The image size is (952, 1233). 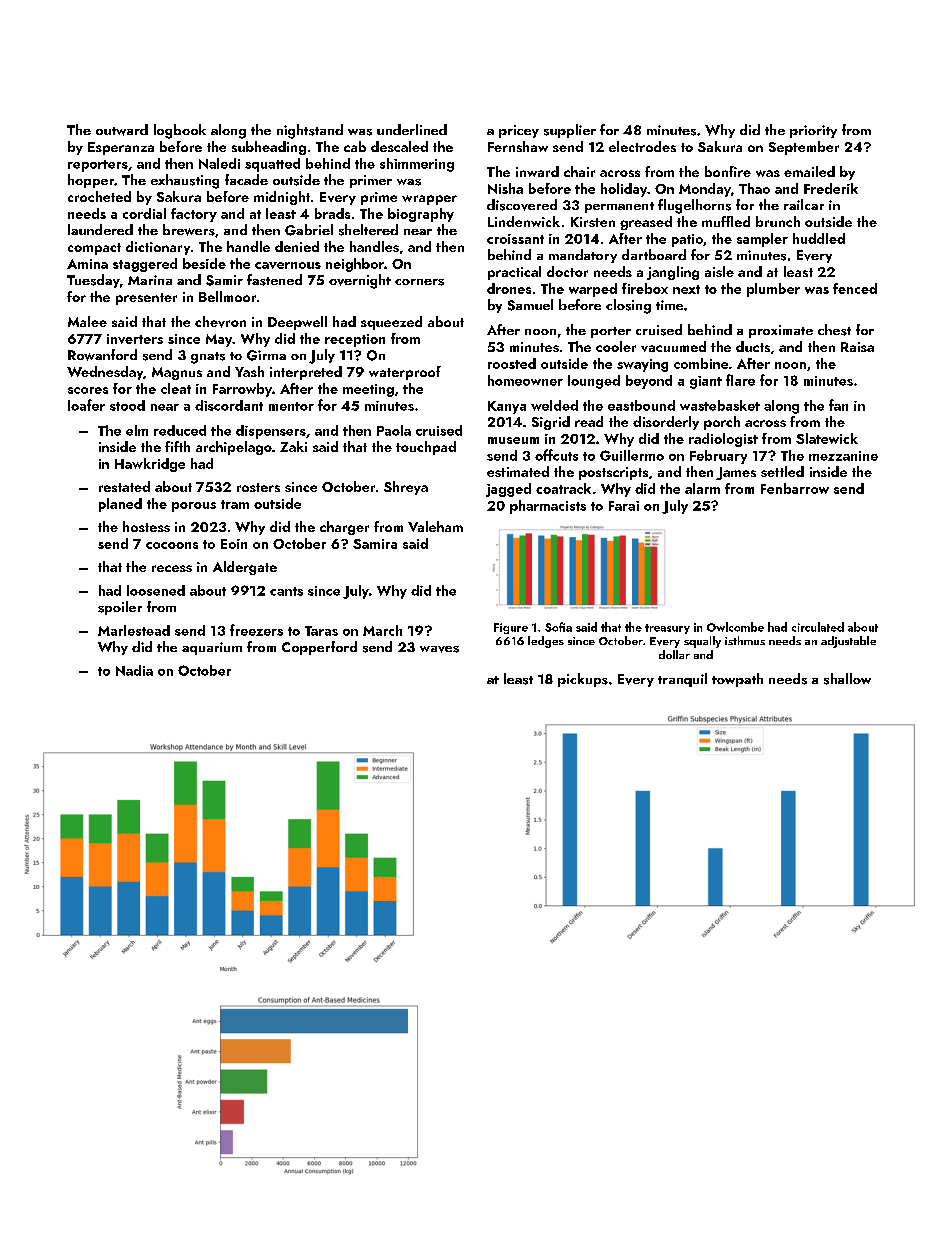 I want to click on Figure, so click(x=511, y=628).
